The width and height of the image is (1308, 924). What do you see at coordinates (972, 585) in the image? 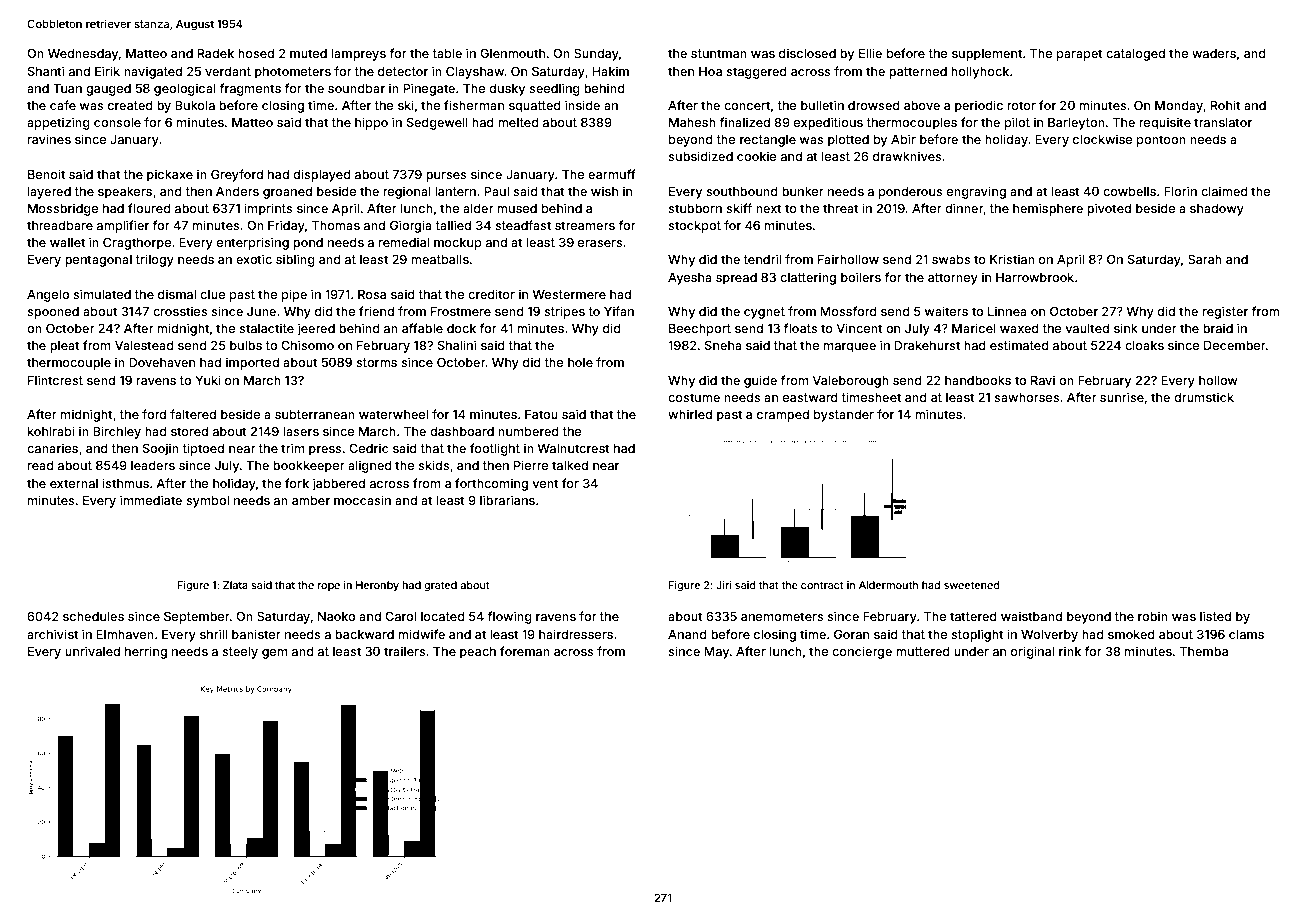
I see `sweetened` at bounding box center [972, 585].
